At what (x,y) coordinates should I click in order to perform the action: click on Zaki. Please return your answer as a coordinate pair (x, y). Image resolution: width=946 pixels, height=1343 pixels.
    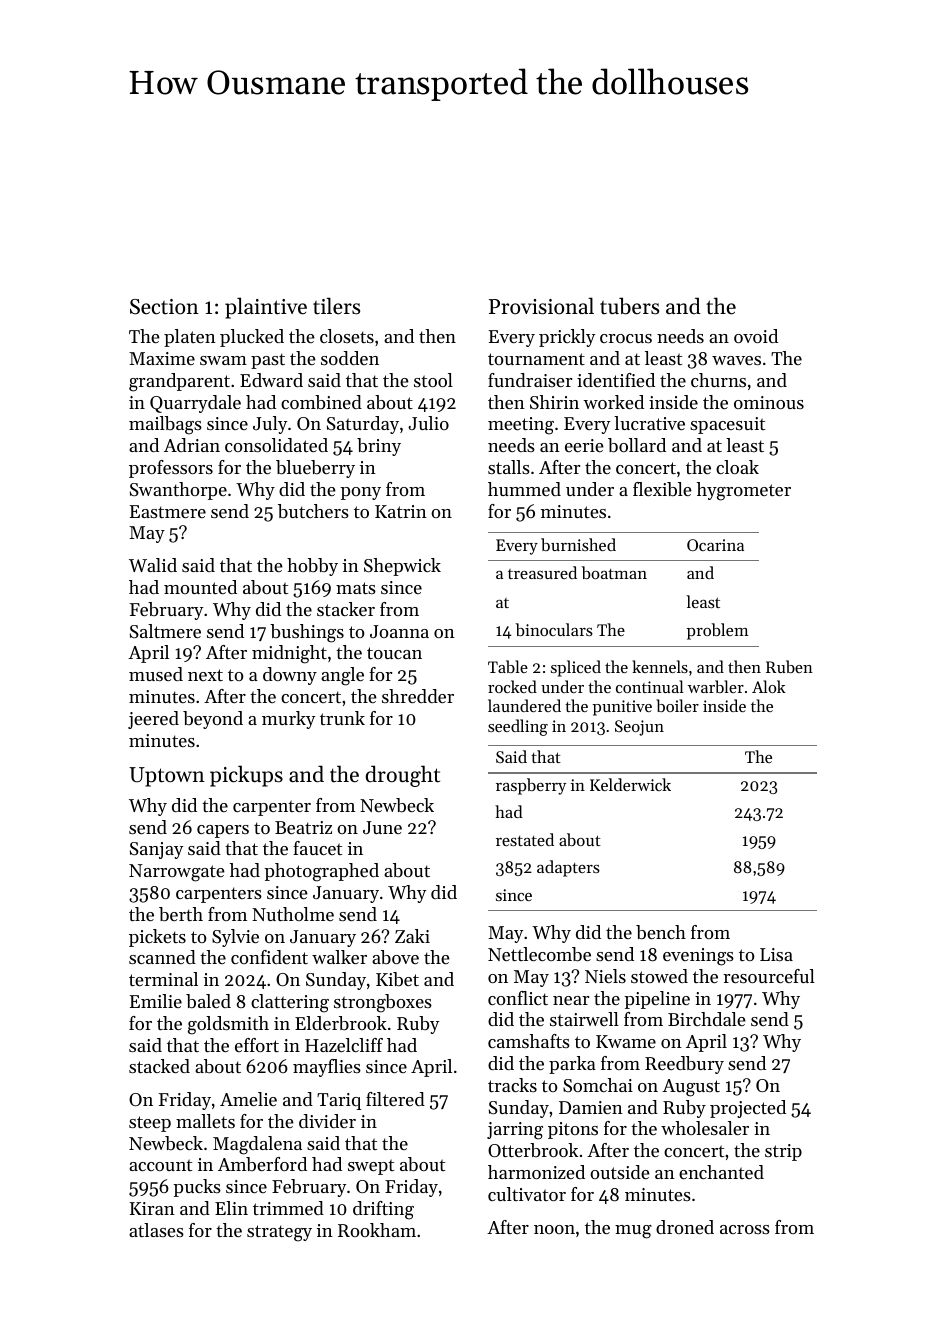
    Looking at the image, I should click on (412, 936).
